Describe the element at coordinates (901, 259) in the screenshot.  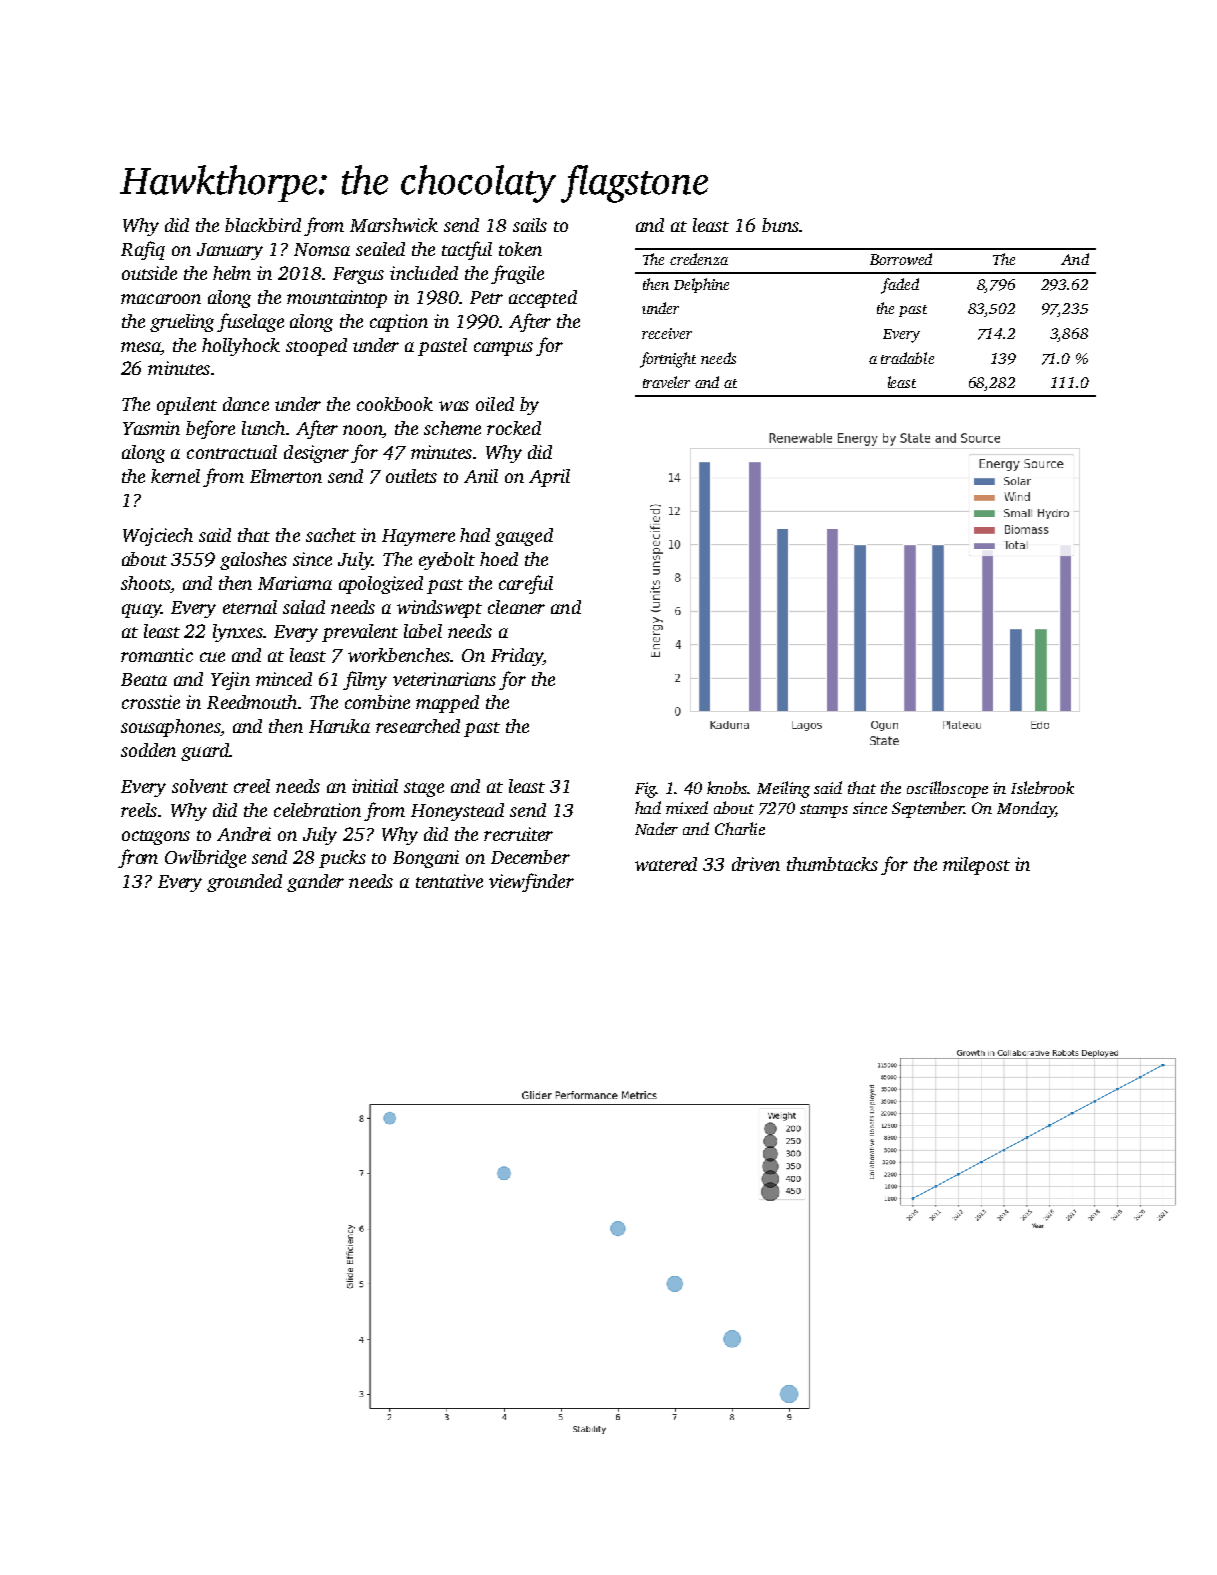
I see `Borrowed` at that location.
